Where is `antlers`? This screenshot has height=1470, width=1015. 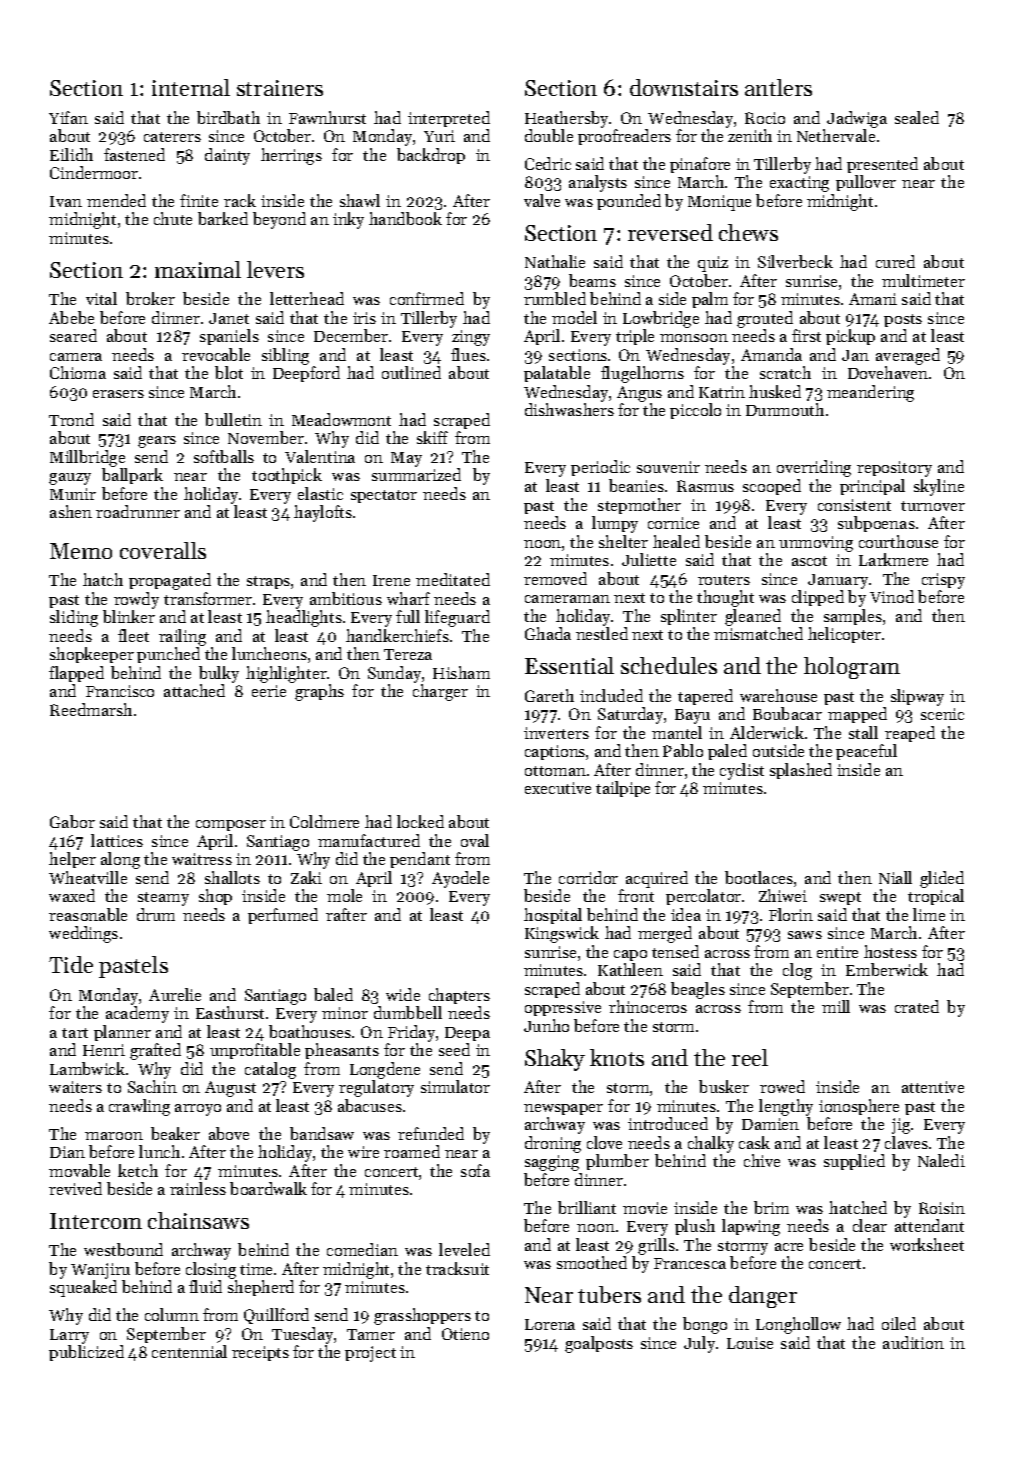 antlers is located at coordinates (778, 87).
